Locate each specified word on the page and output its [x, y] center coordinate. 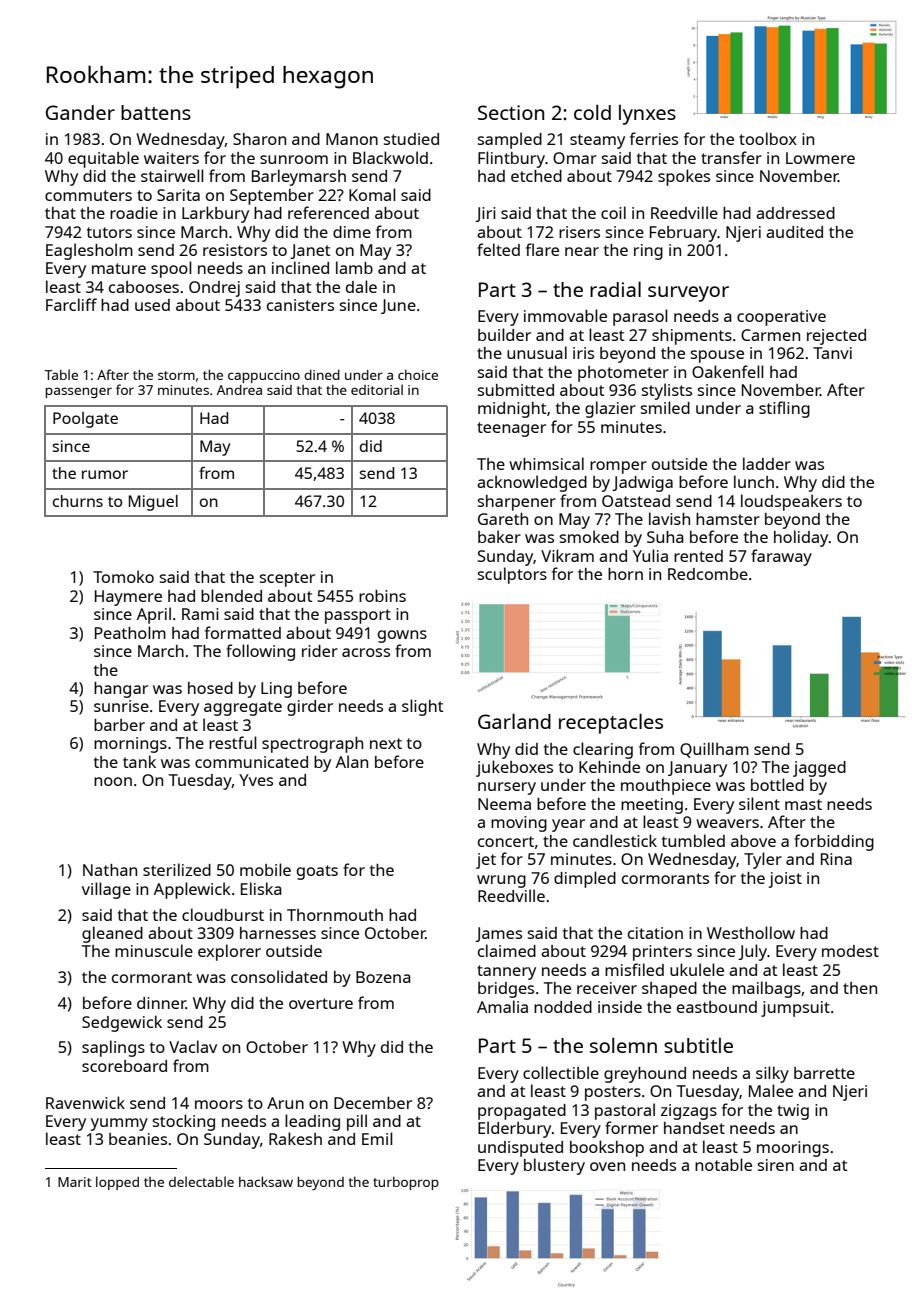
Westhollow [751, 932]
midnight [512, 410]
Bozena [383, 977]
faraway [781, 557]
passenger [78, 392]
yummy [119, 1124]
